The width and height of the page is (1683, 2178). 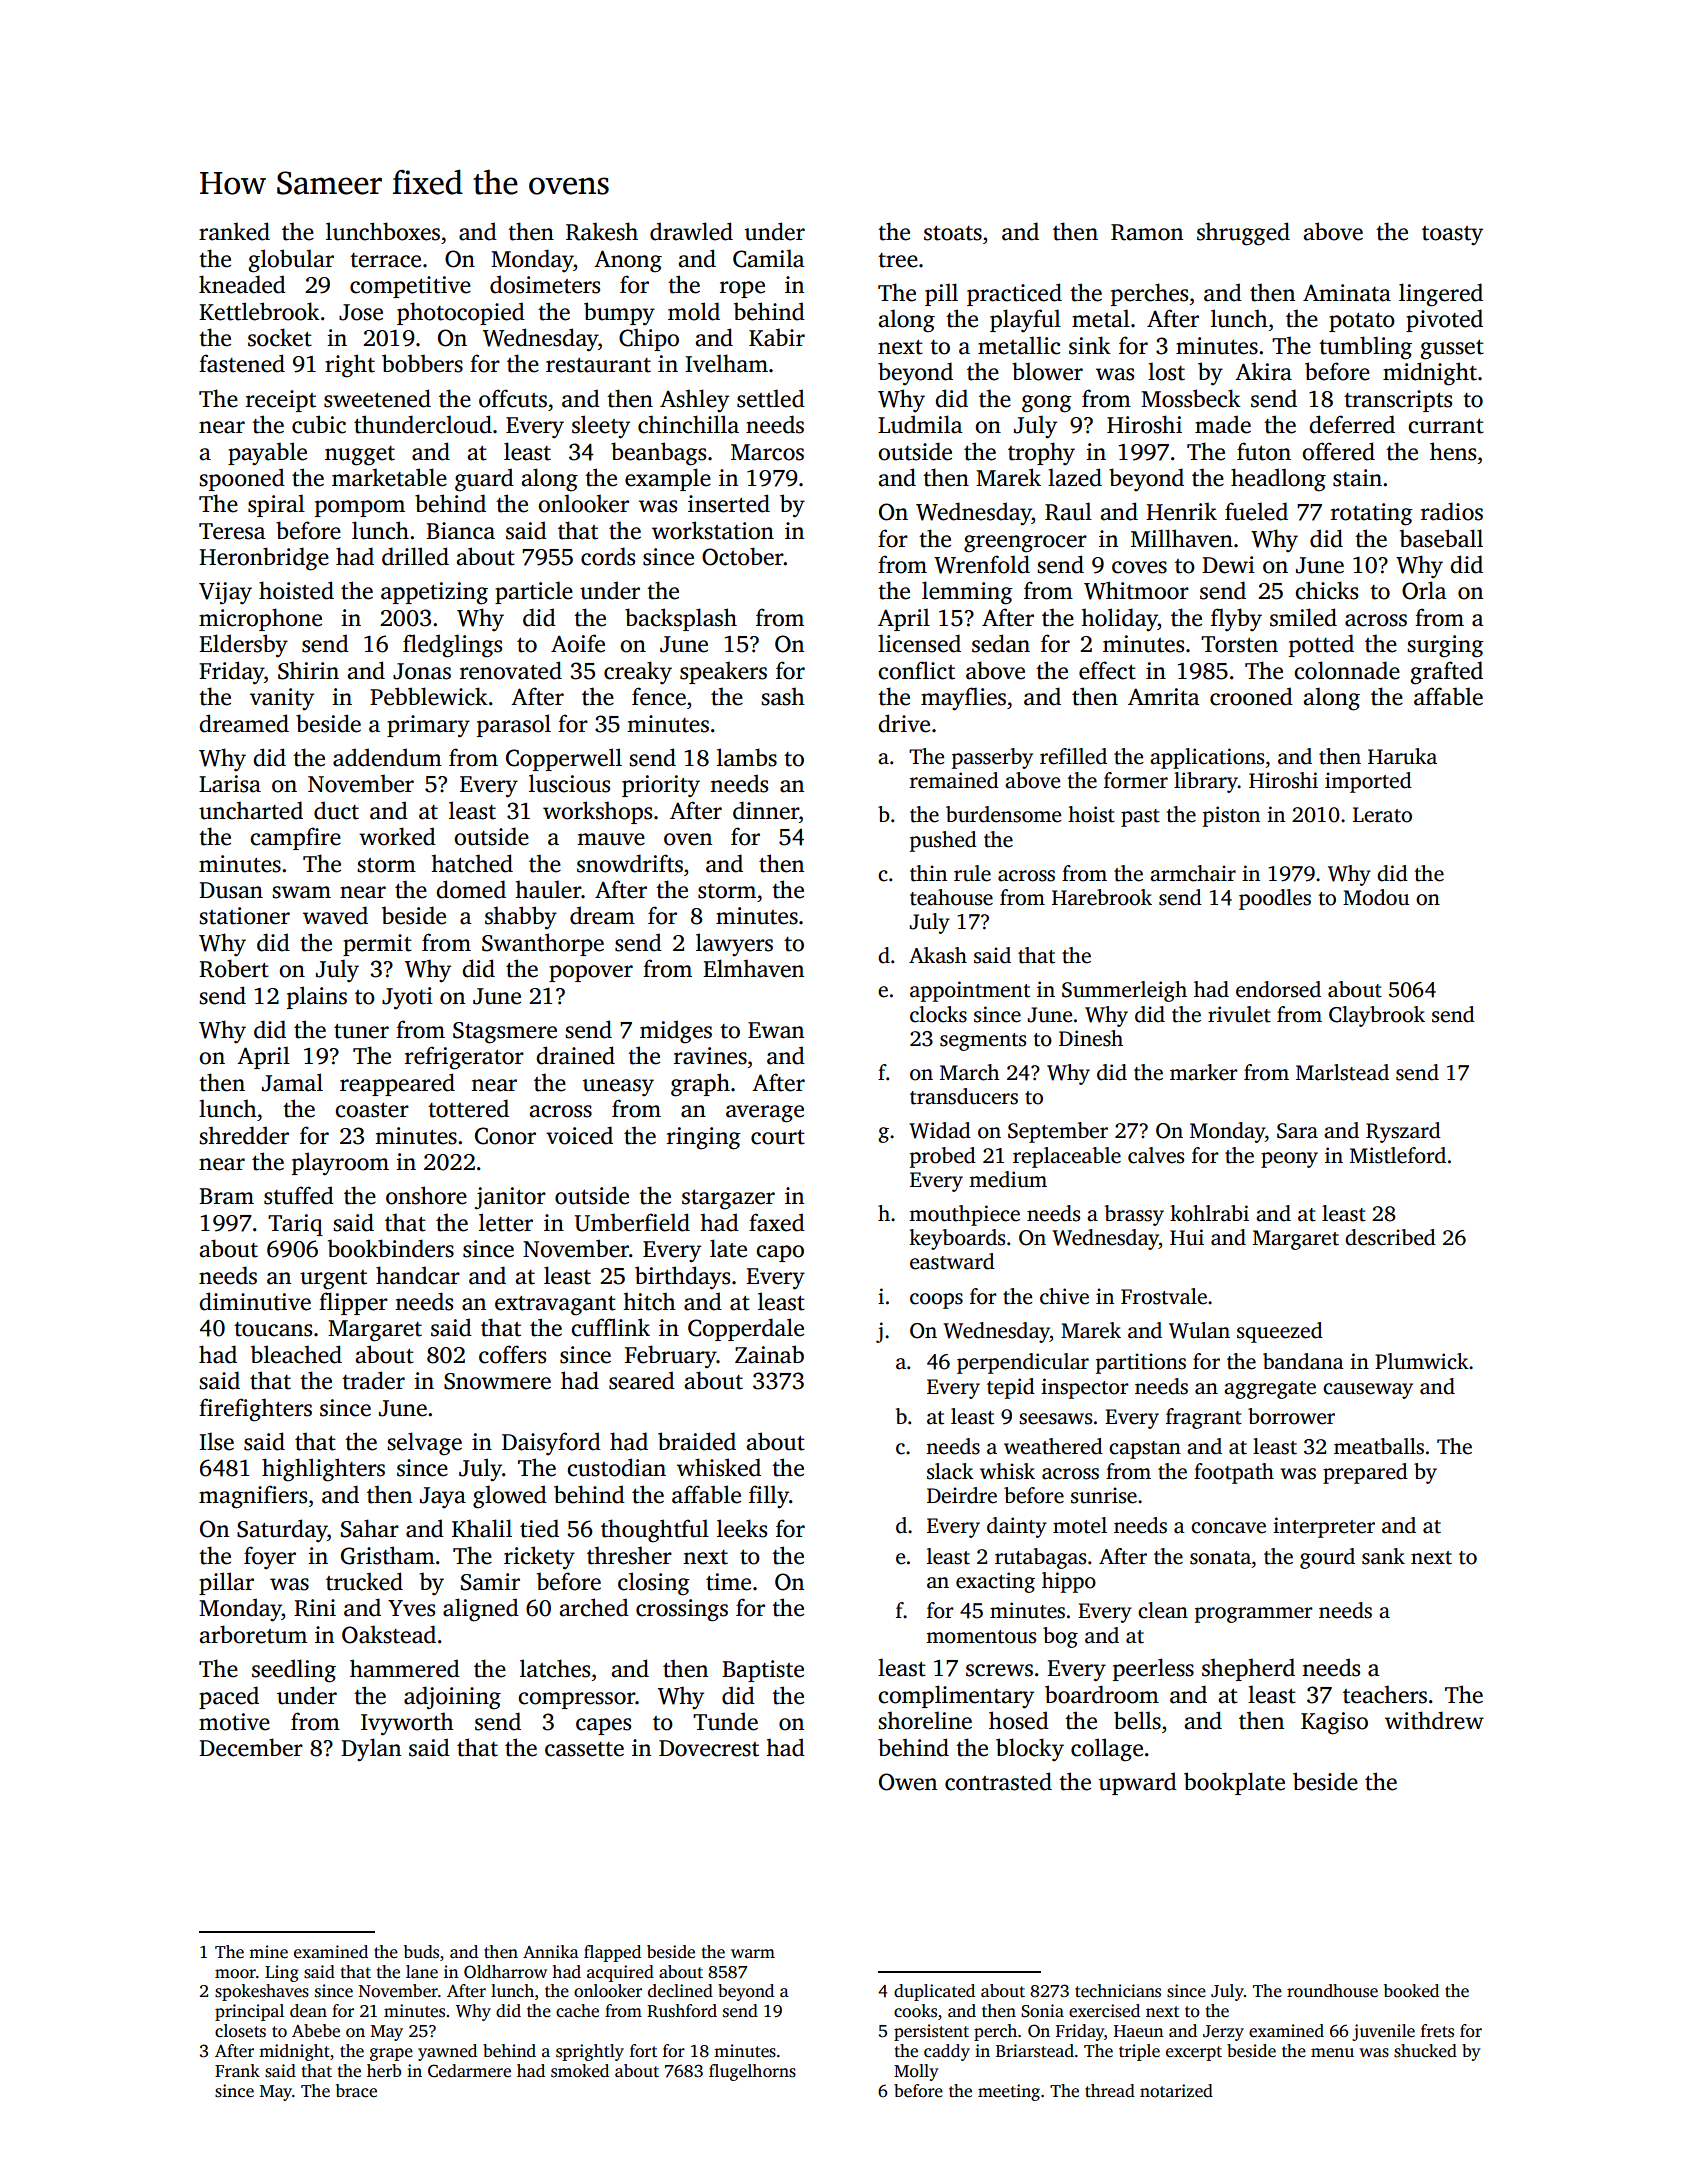 What do you see at coordinates (580, 2071) in the page?
I see `smoked` at bounding box center [580, 2071].
